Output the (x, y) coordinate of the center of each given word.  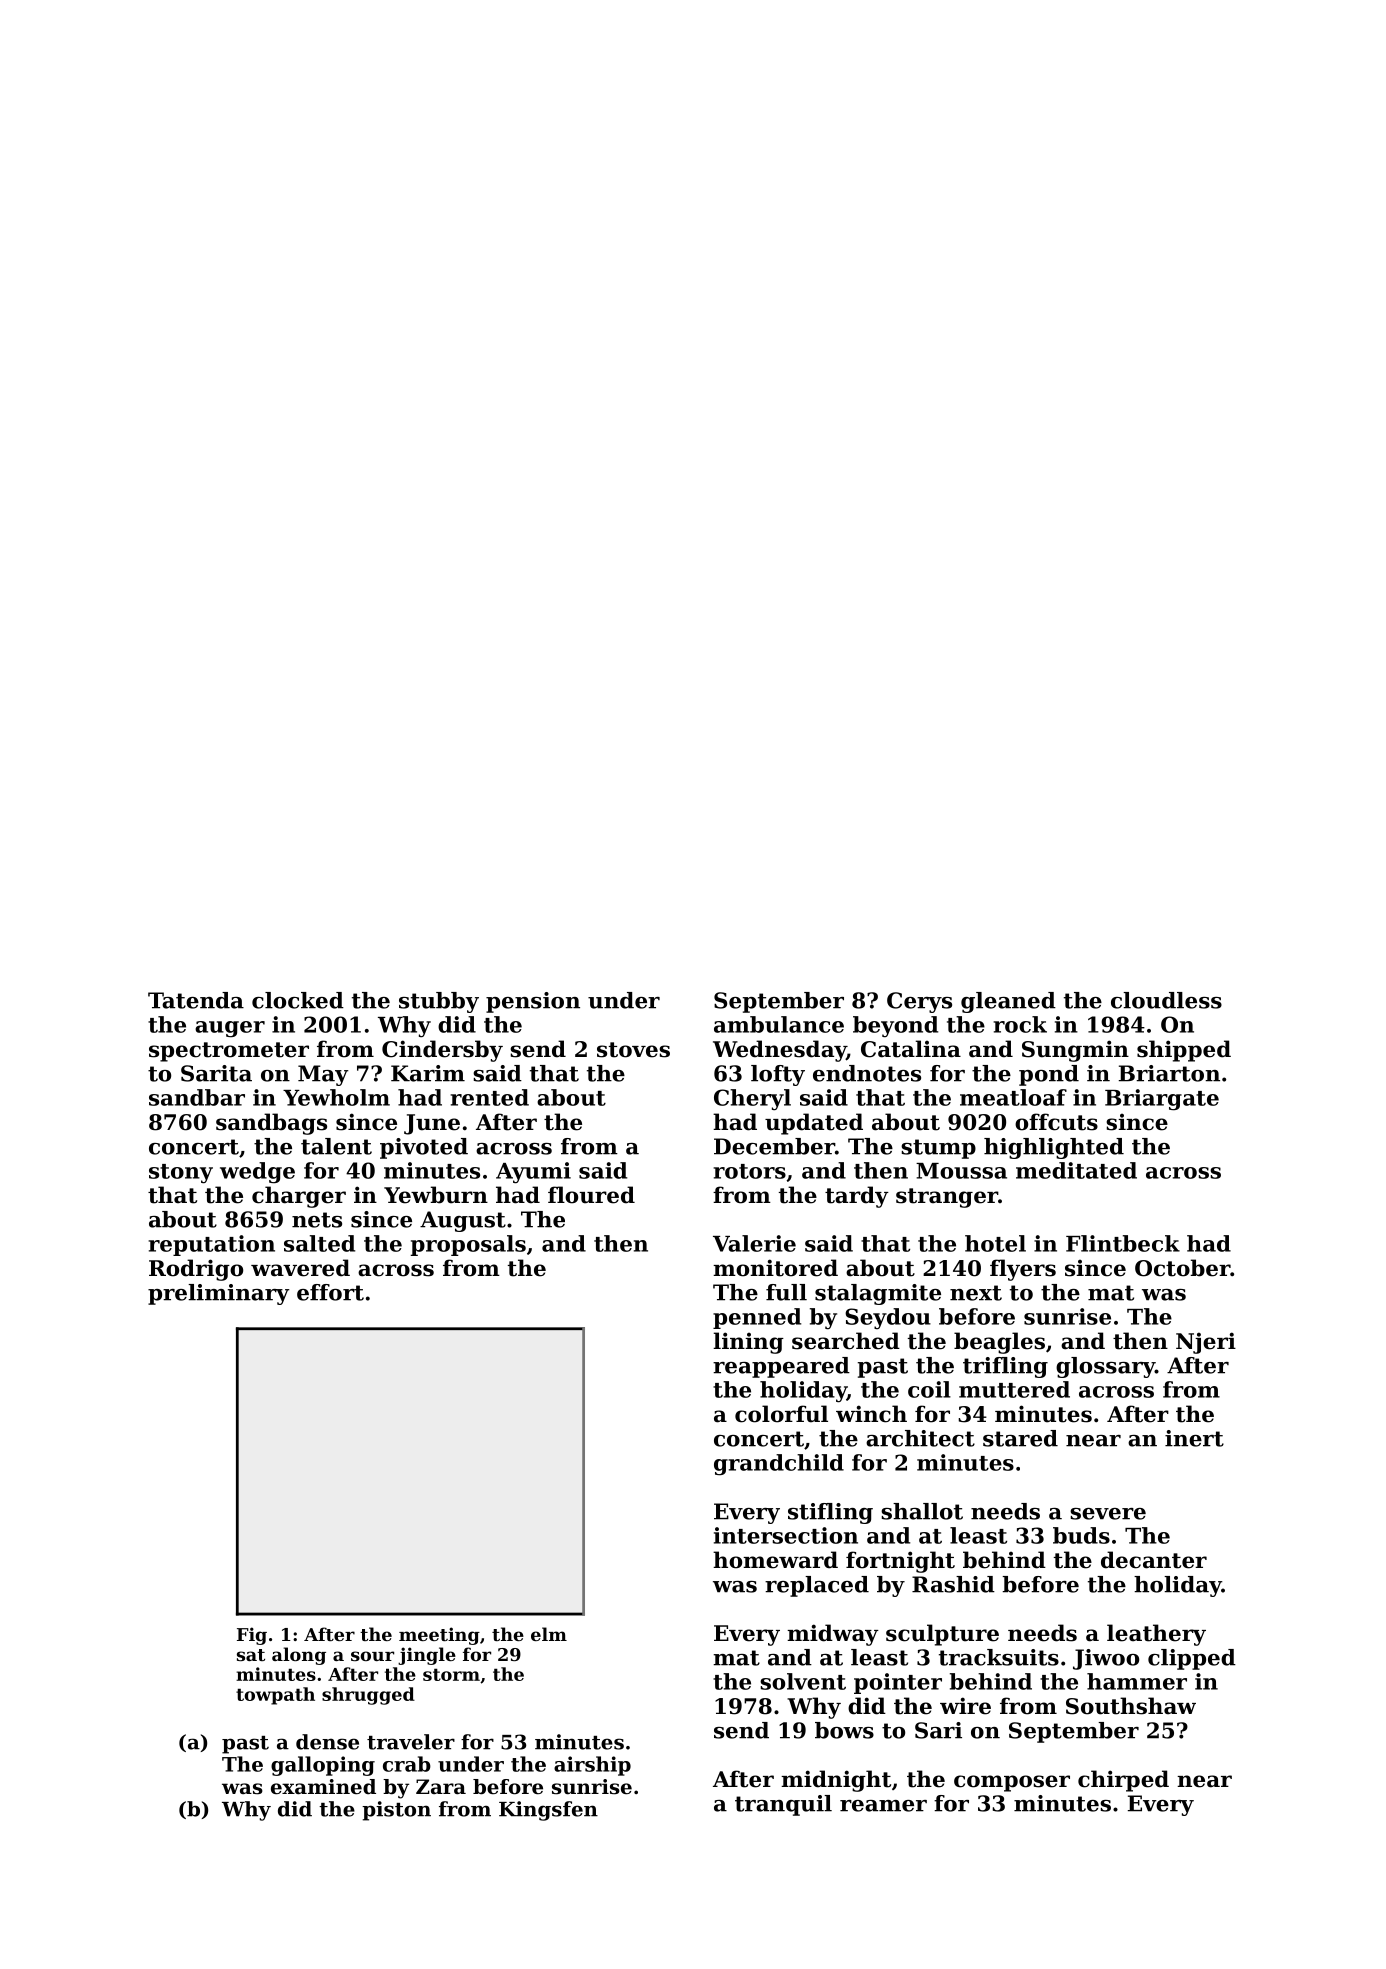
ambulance (779, 1024)
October (1182, 1268)
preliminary (219, 1294)
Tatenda (196, 1000)
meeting (439, 1636)
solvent (803, 1681)
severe (1108, 1514)
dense (327, 1742)
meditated (1076, 1170)
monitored (775, 1268)
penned (757, 1318)
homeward (775, 1560)
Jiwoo (1106, 1659)
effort (330, 1292)
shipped (1184, 1051)
